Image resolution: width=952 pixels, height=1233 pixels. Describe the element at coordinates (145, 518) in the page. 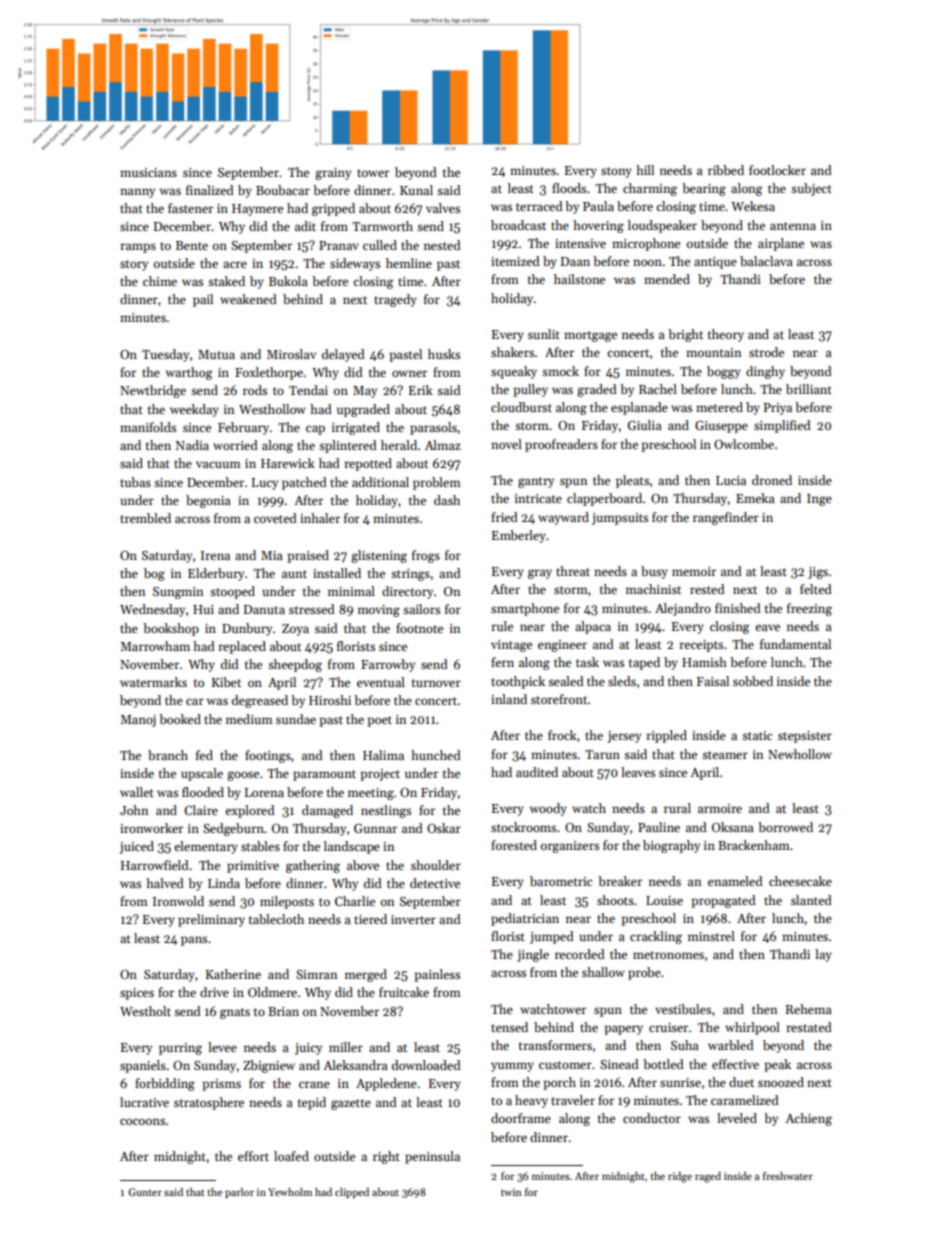

I see `trembled` at that location.
